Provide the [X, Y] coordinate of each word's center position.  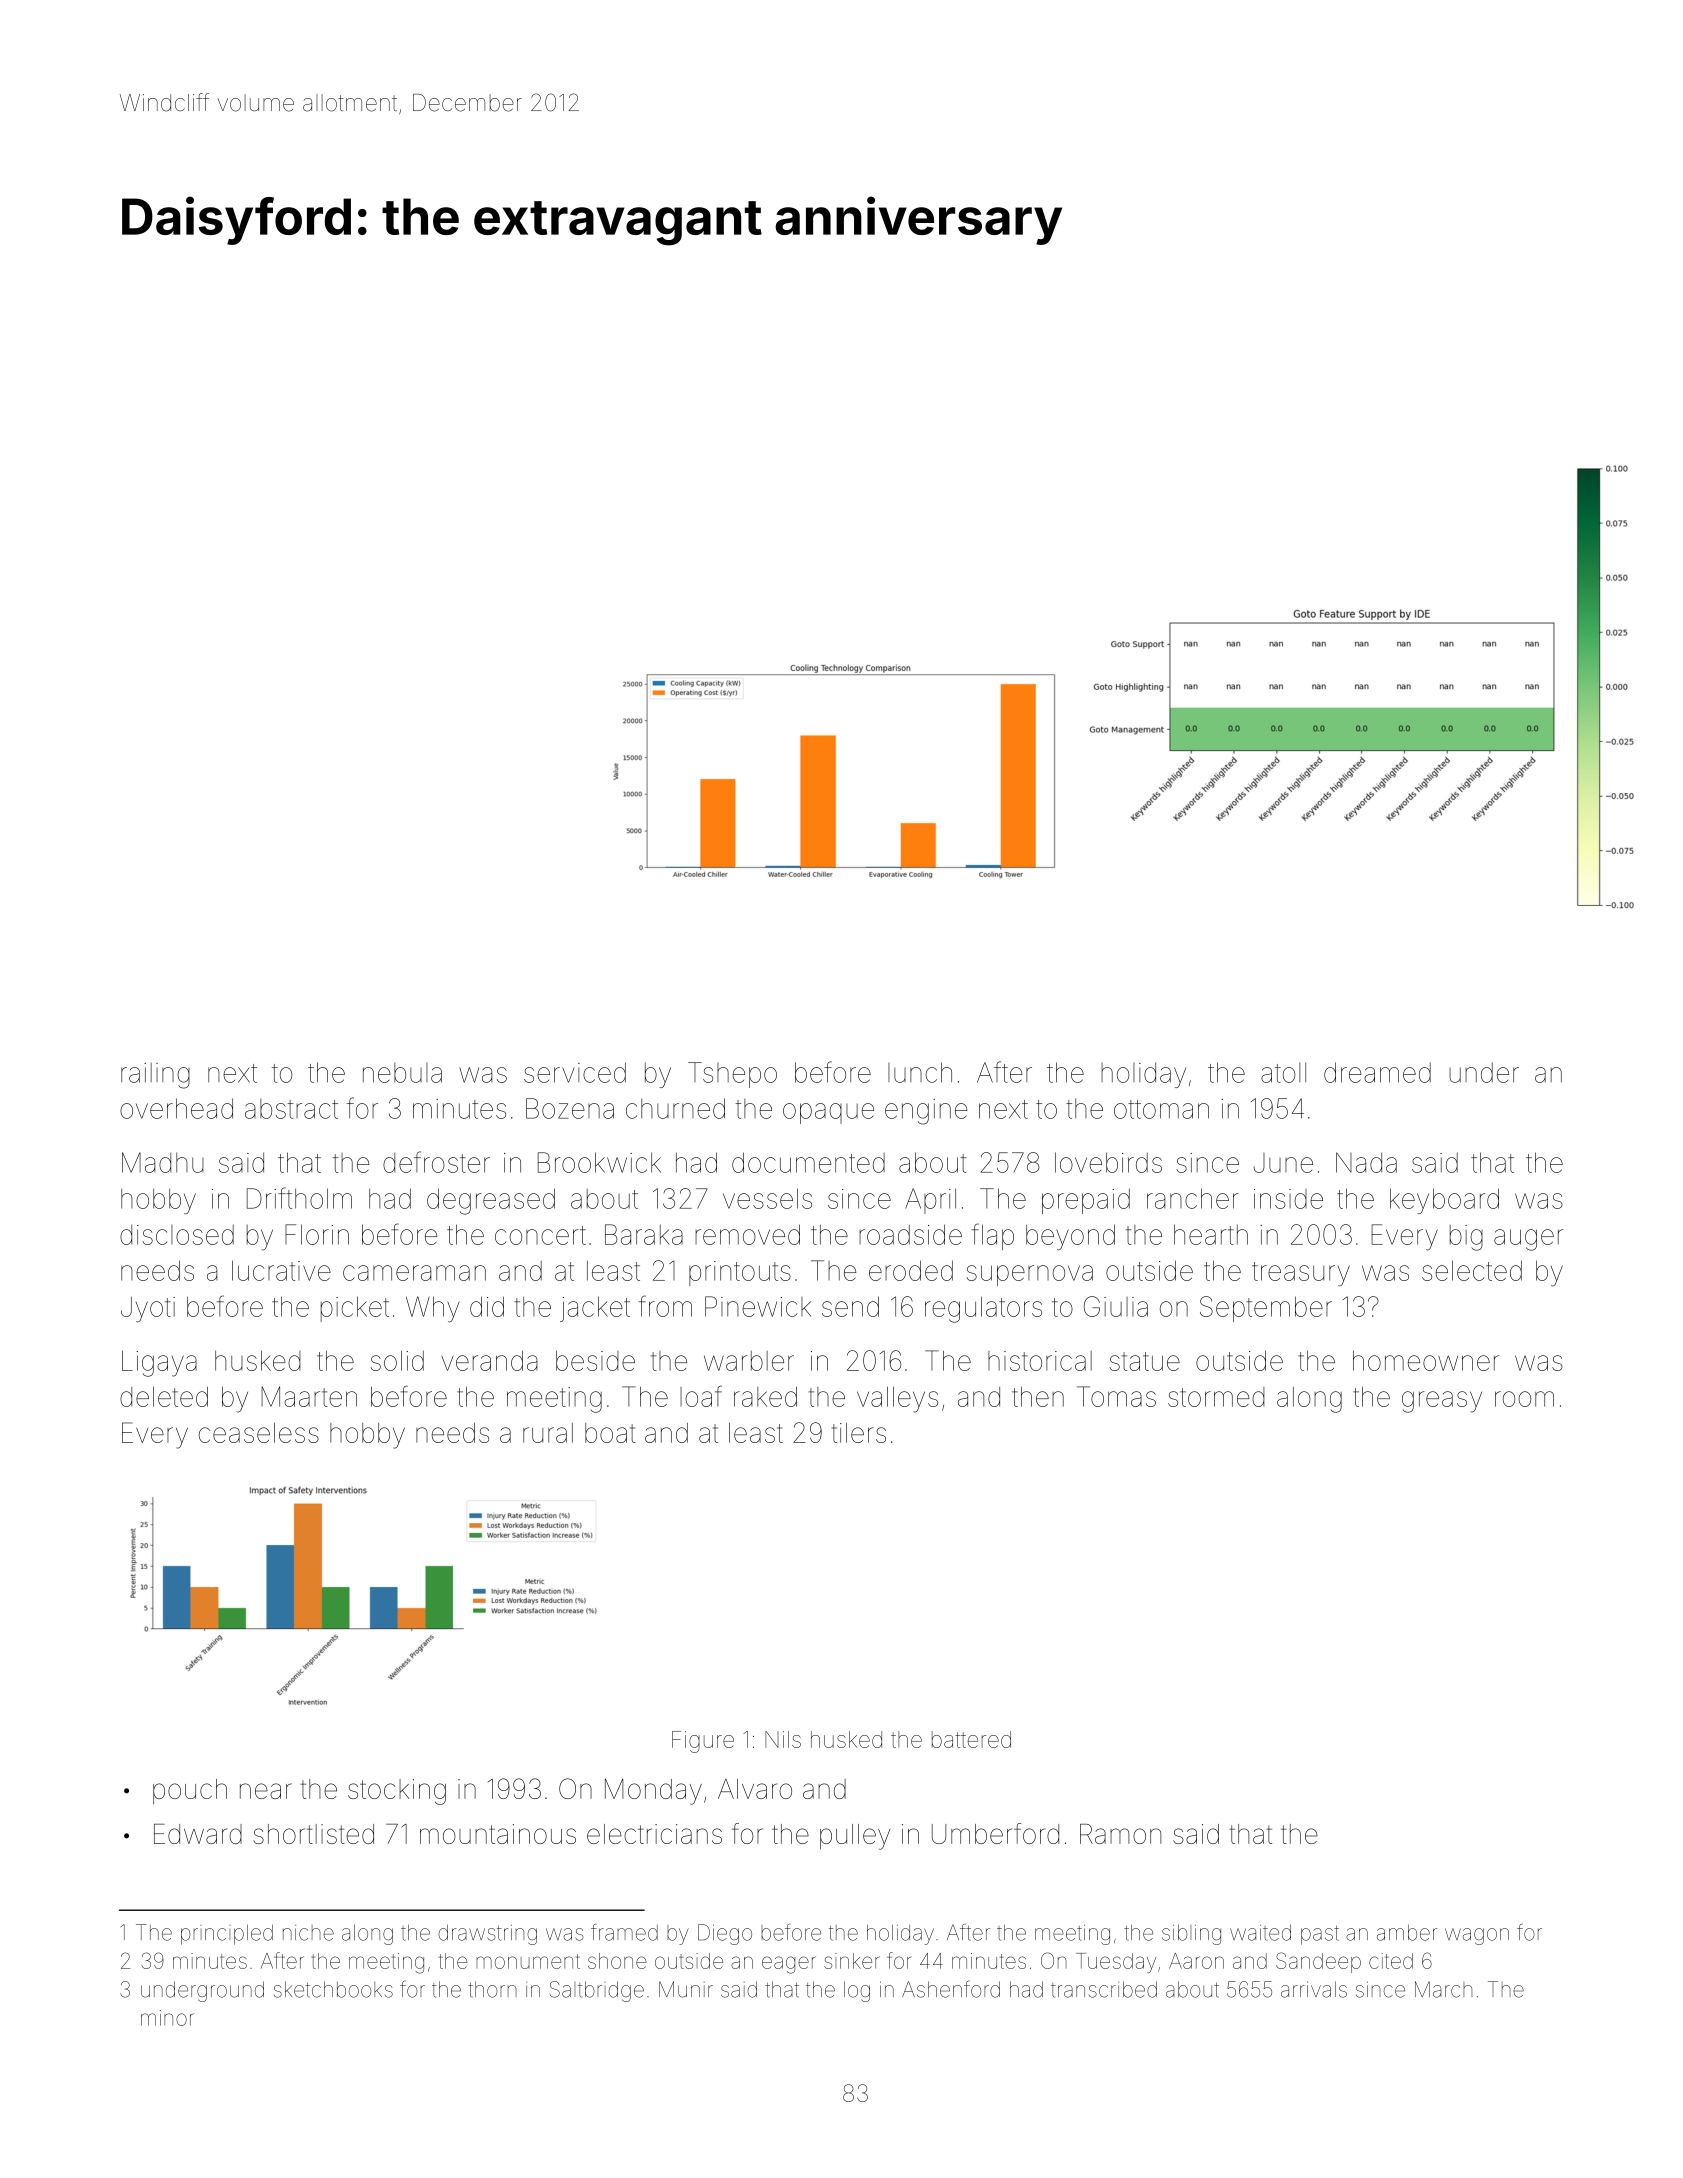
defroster [436, 1162]
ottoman [1161, 1109]
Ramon [1120, 1834]
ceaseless [259, 1433]
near [266, 1791]
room [1524, 1399]
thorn [492, 1989]
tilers [859, 1433]
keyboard [1444, 1201]
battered [971, 1739]
